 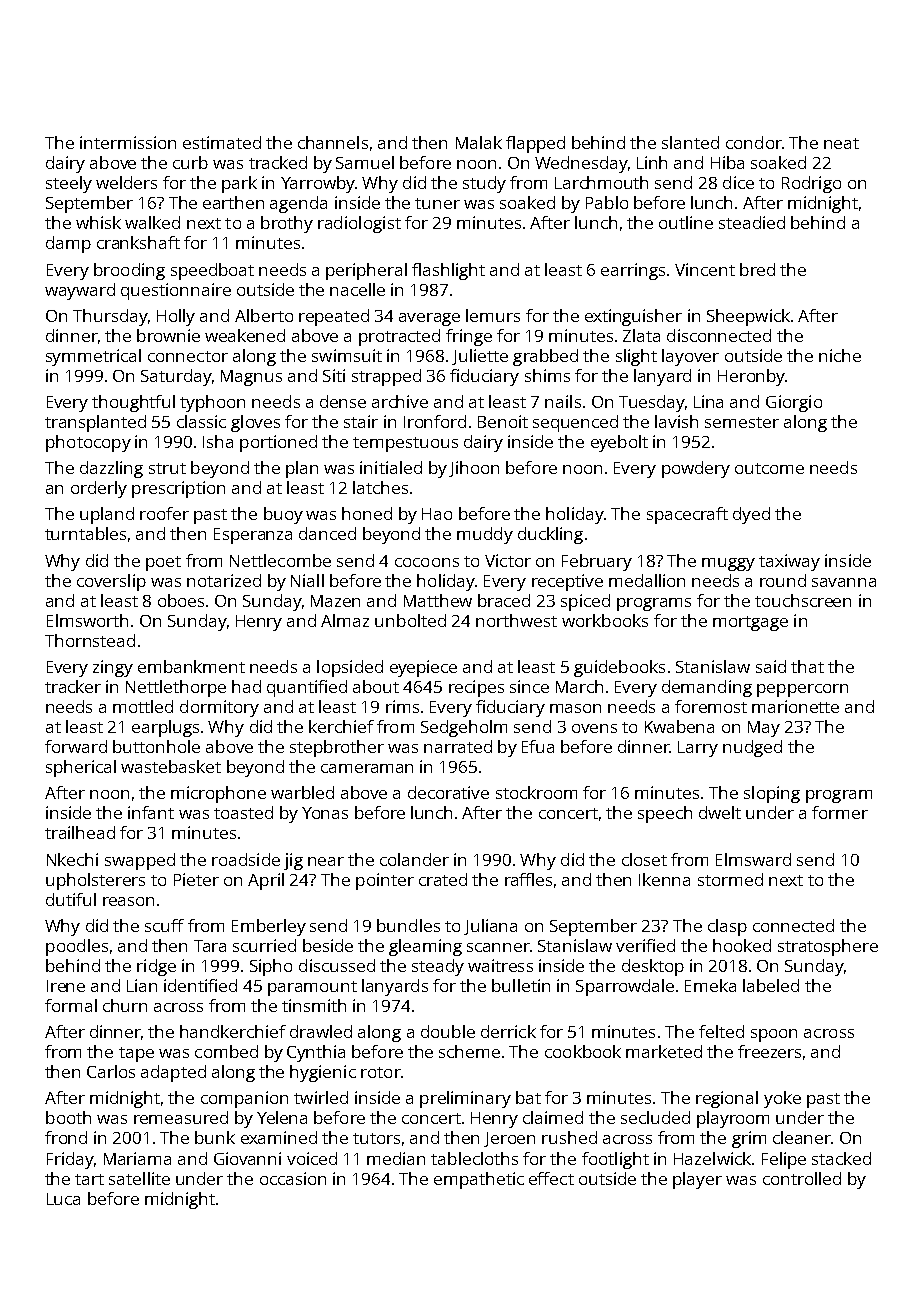 I want to click on flapped, so click(x=535, y=144).
